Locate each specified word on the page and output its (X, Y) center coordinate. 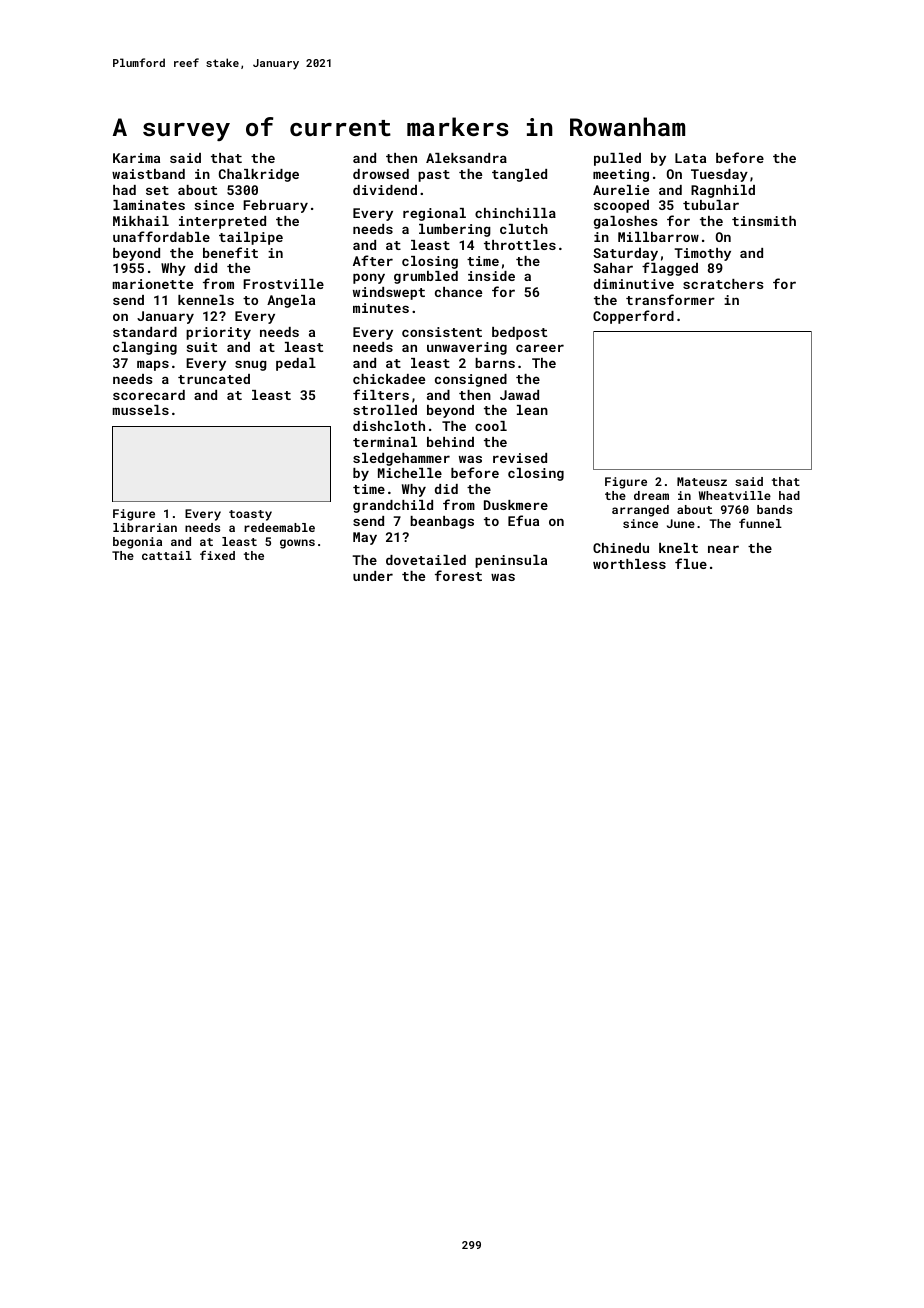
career (540, 348)
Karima (136, 158)
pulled (617, 159)
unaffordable (161, 236)
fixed (217, 555)
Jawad (519, 395)
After (373, 260)
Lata (690, 158)
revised (520, 458)
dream (651, 495)
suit (202, 347)
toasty (250, 515)
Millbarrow (658, 237)
